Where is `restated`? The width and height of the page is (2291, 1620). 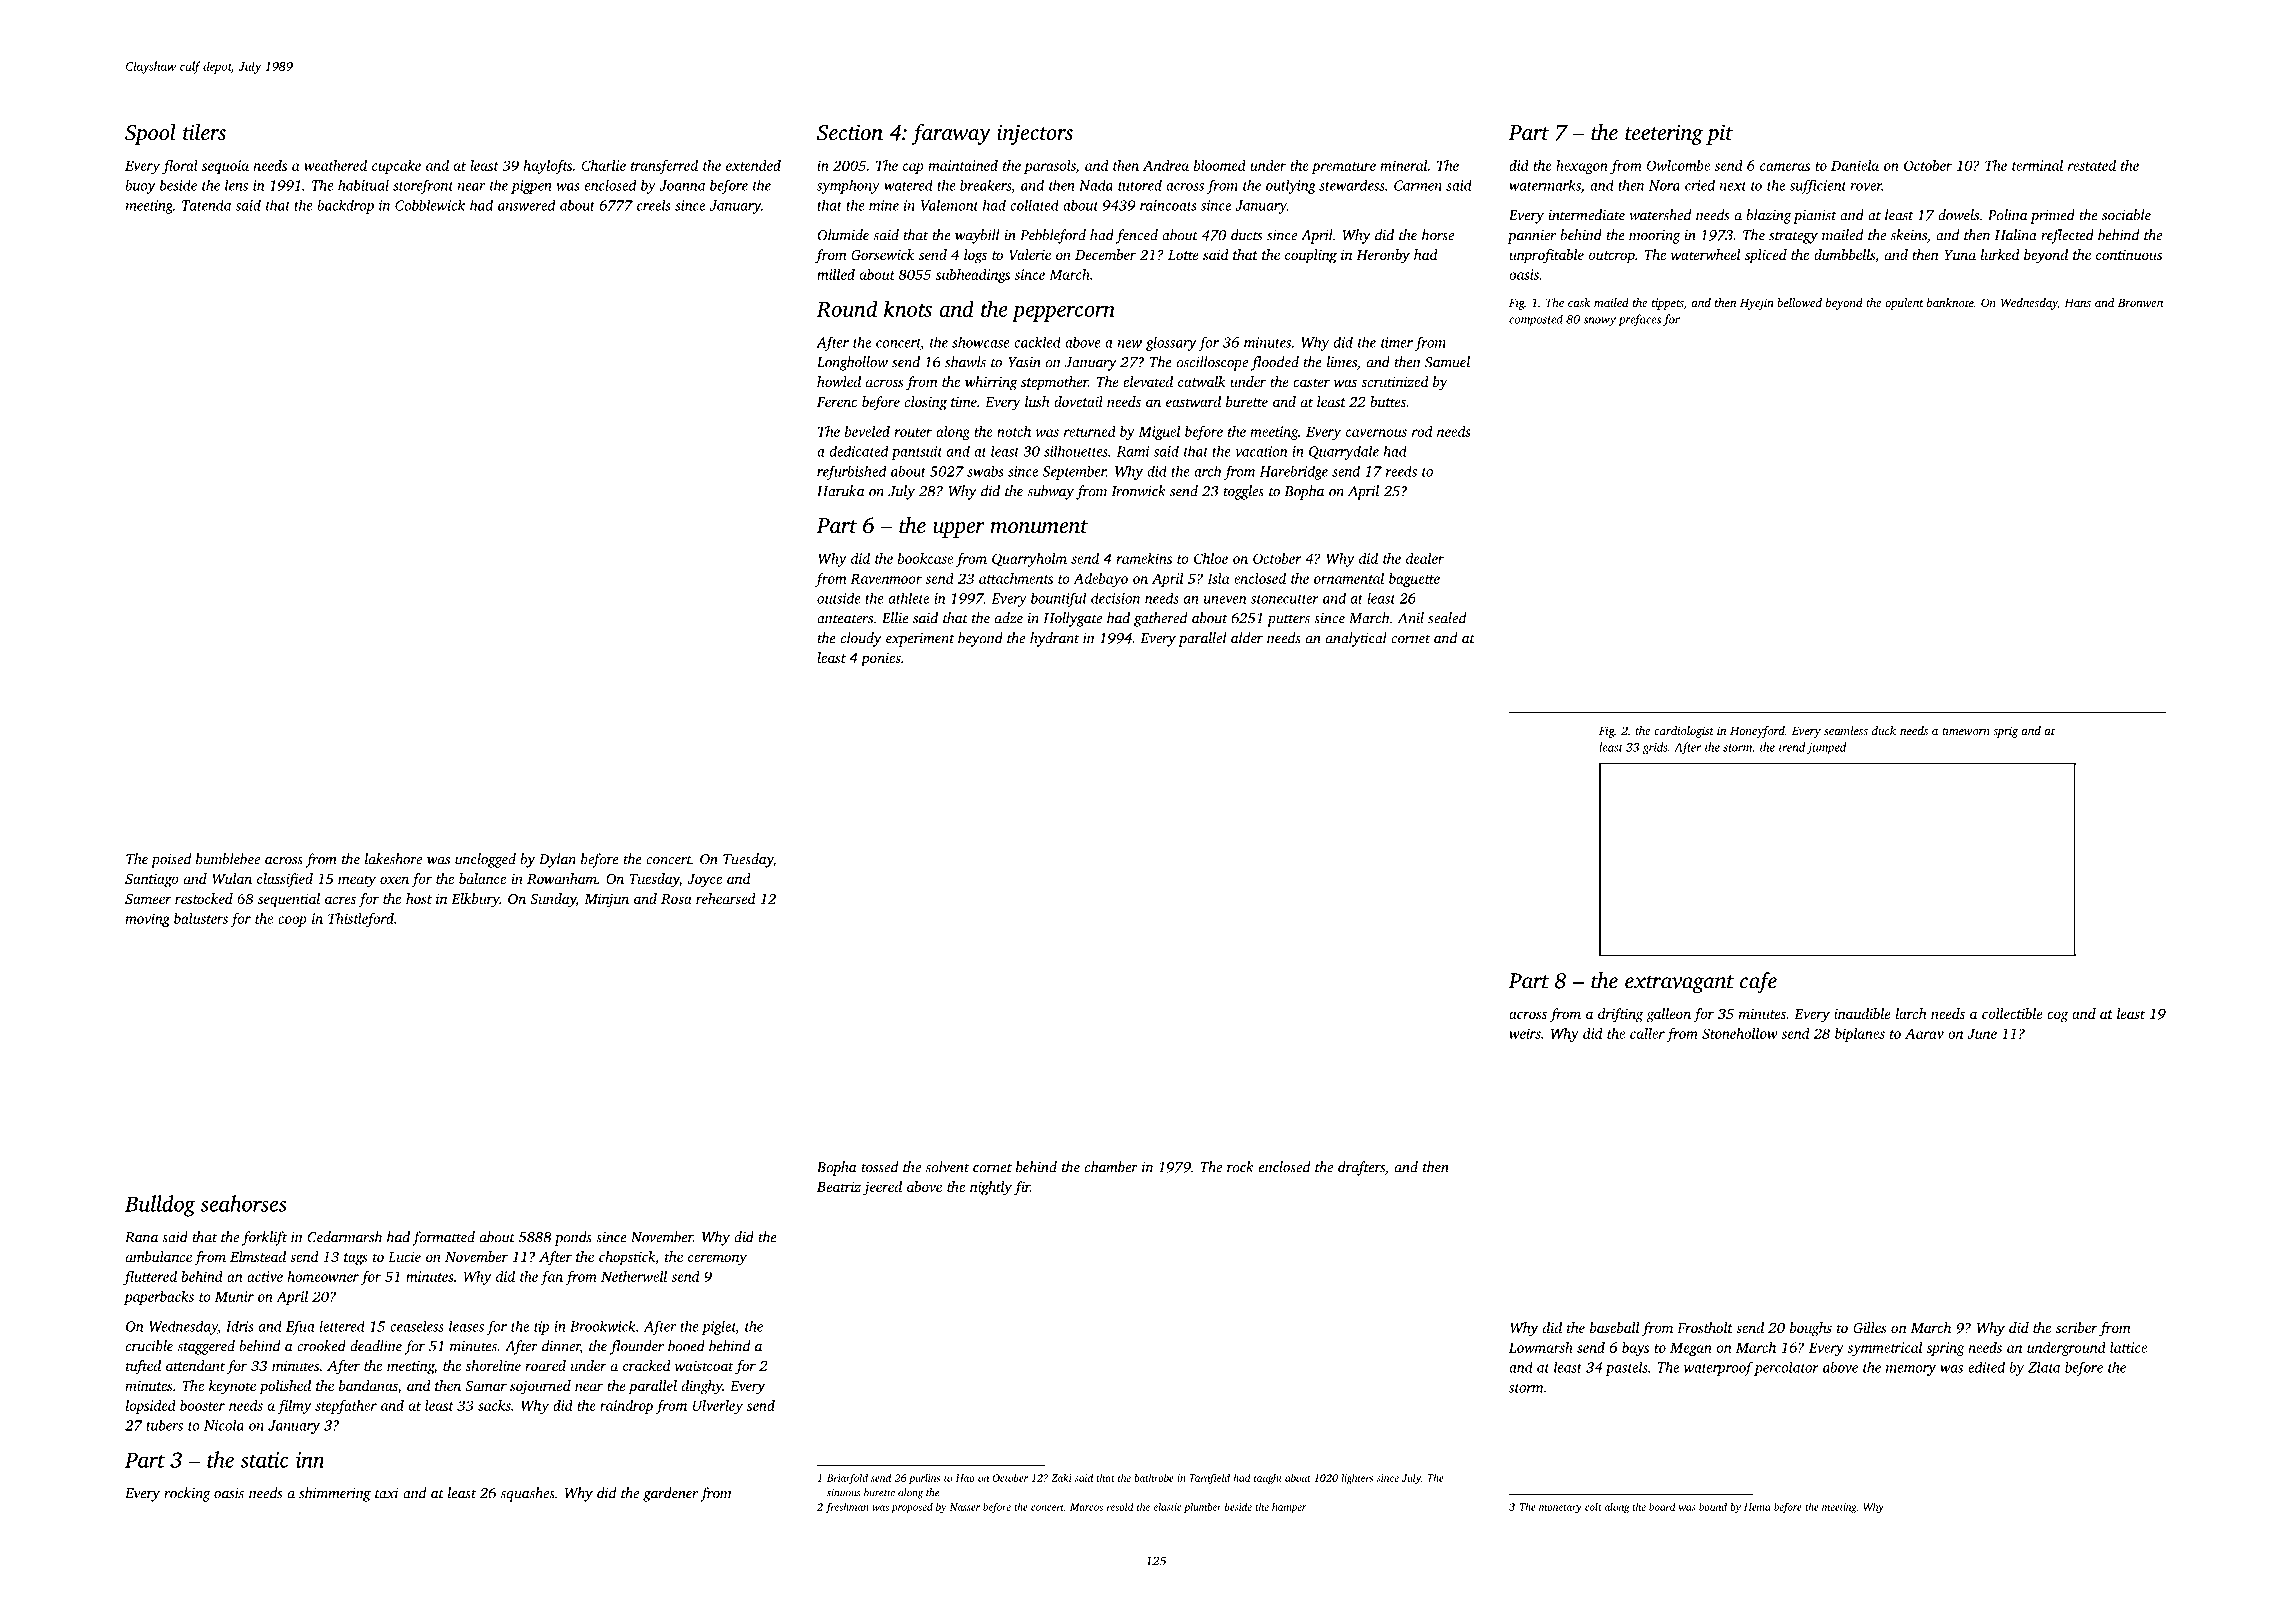 restated is located at coordinates (2092, 165).
